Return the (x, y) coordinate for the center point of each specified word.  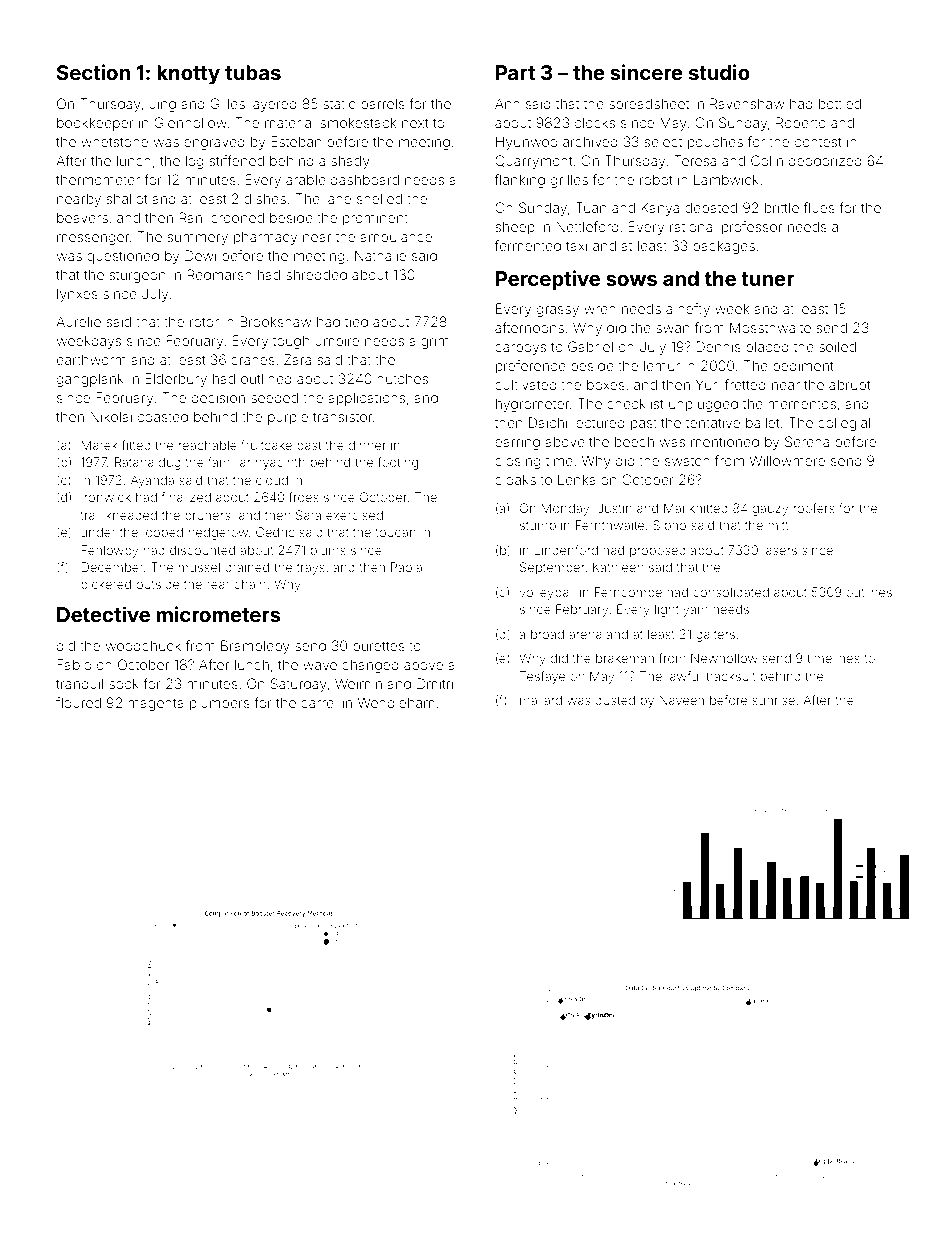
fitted (136, 445)
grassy (558, 311)
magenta (156, 704)
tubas (253, 72)
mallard (541, 700)
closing (518, 462)
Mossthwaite (770, 327)
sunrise (773, 700)
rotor (204, 322)
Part (515, 72)
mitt (778, 525)
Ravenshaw (747, 103)
